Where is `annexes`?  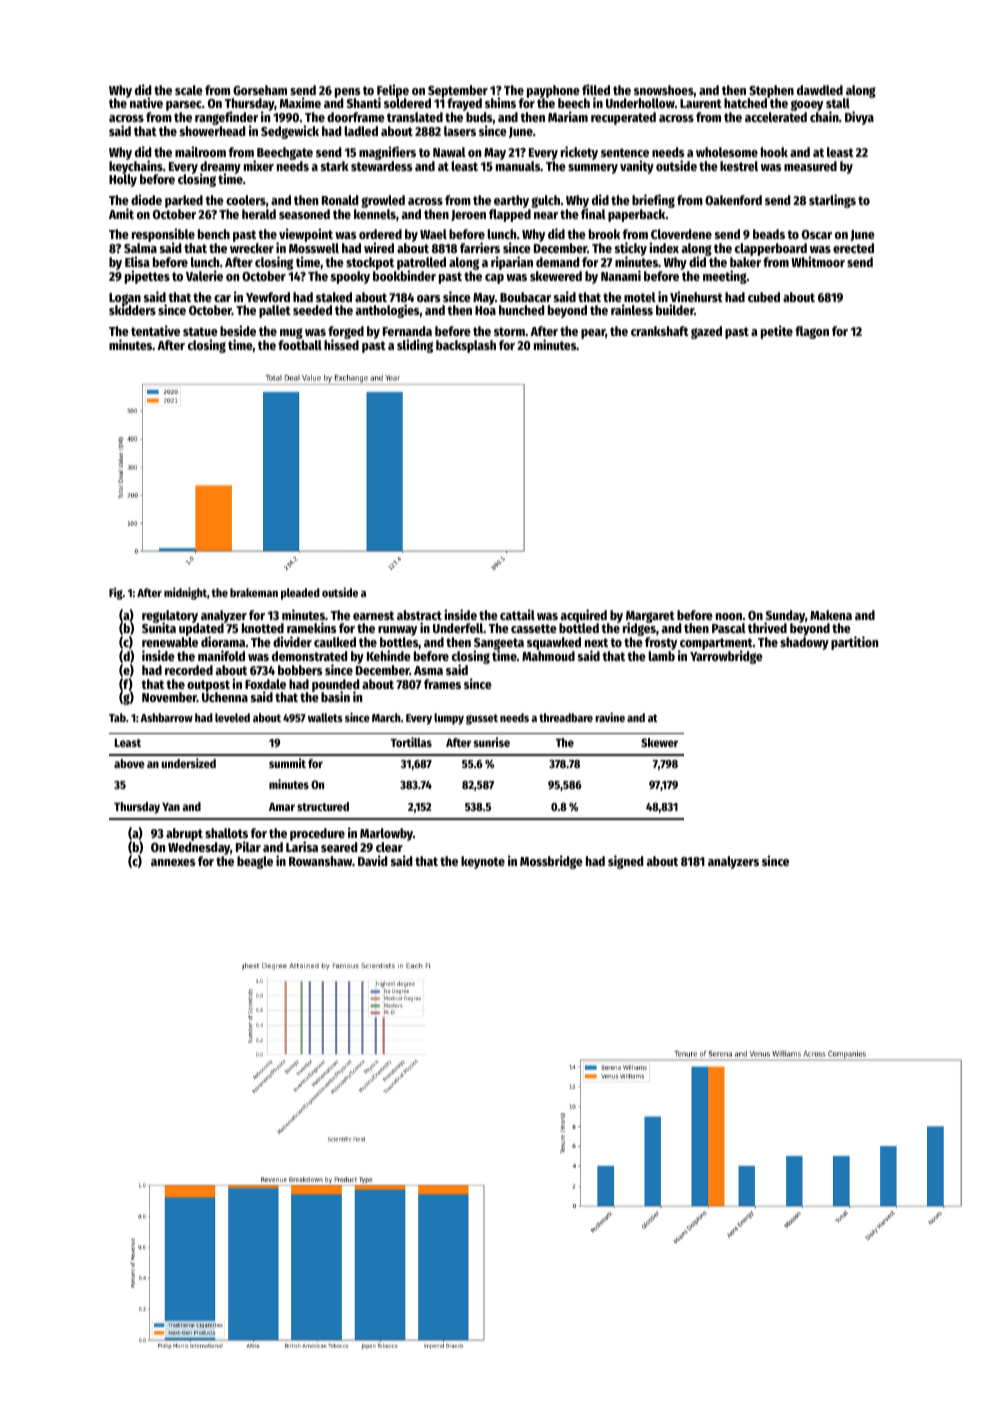 annexes is located at coordinates (173, 862).
